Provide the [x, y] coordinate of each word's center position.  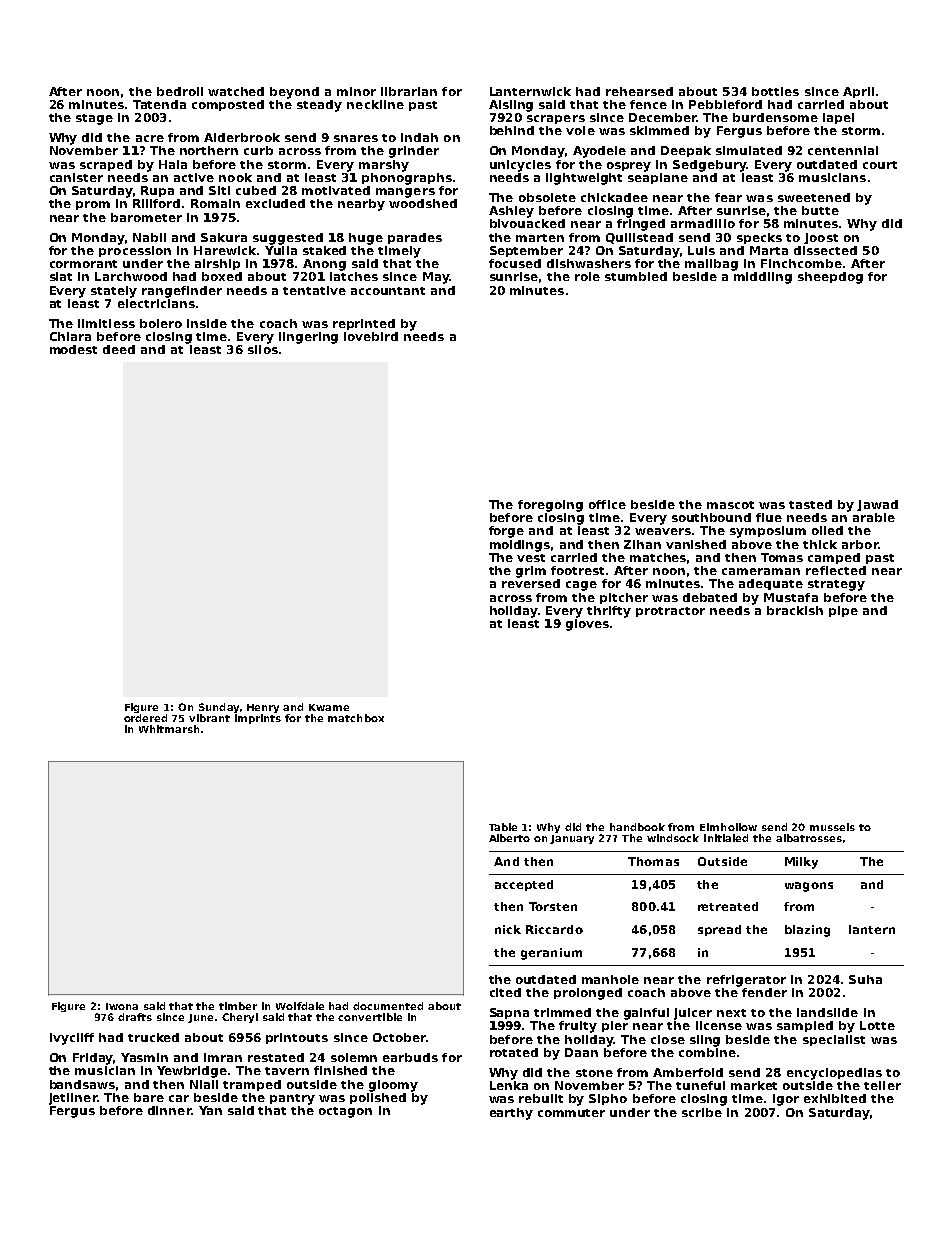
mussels [832, 827]
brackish [795, 610]
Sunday [219, 708]
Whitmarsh [169, 729]
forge [506, 532]
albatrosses [809, 838]
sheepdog [830, 278]
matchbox [356, 718]
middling [763, 278]
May [436, 278]
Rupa [157, 191]
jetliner [73, 1099]
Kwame [329, 707]
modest [73, 349]
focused [515, 263]
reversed [531, 583]
